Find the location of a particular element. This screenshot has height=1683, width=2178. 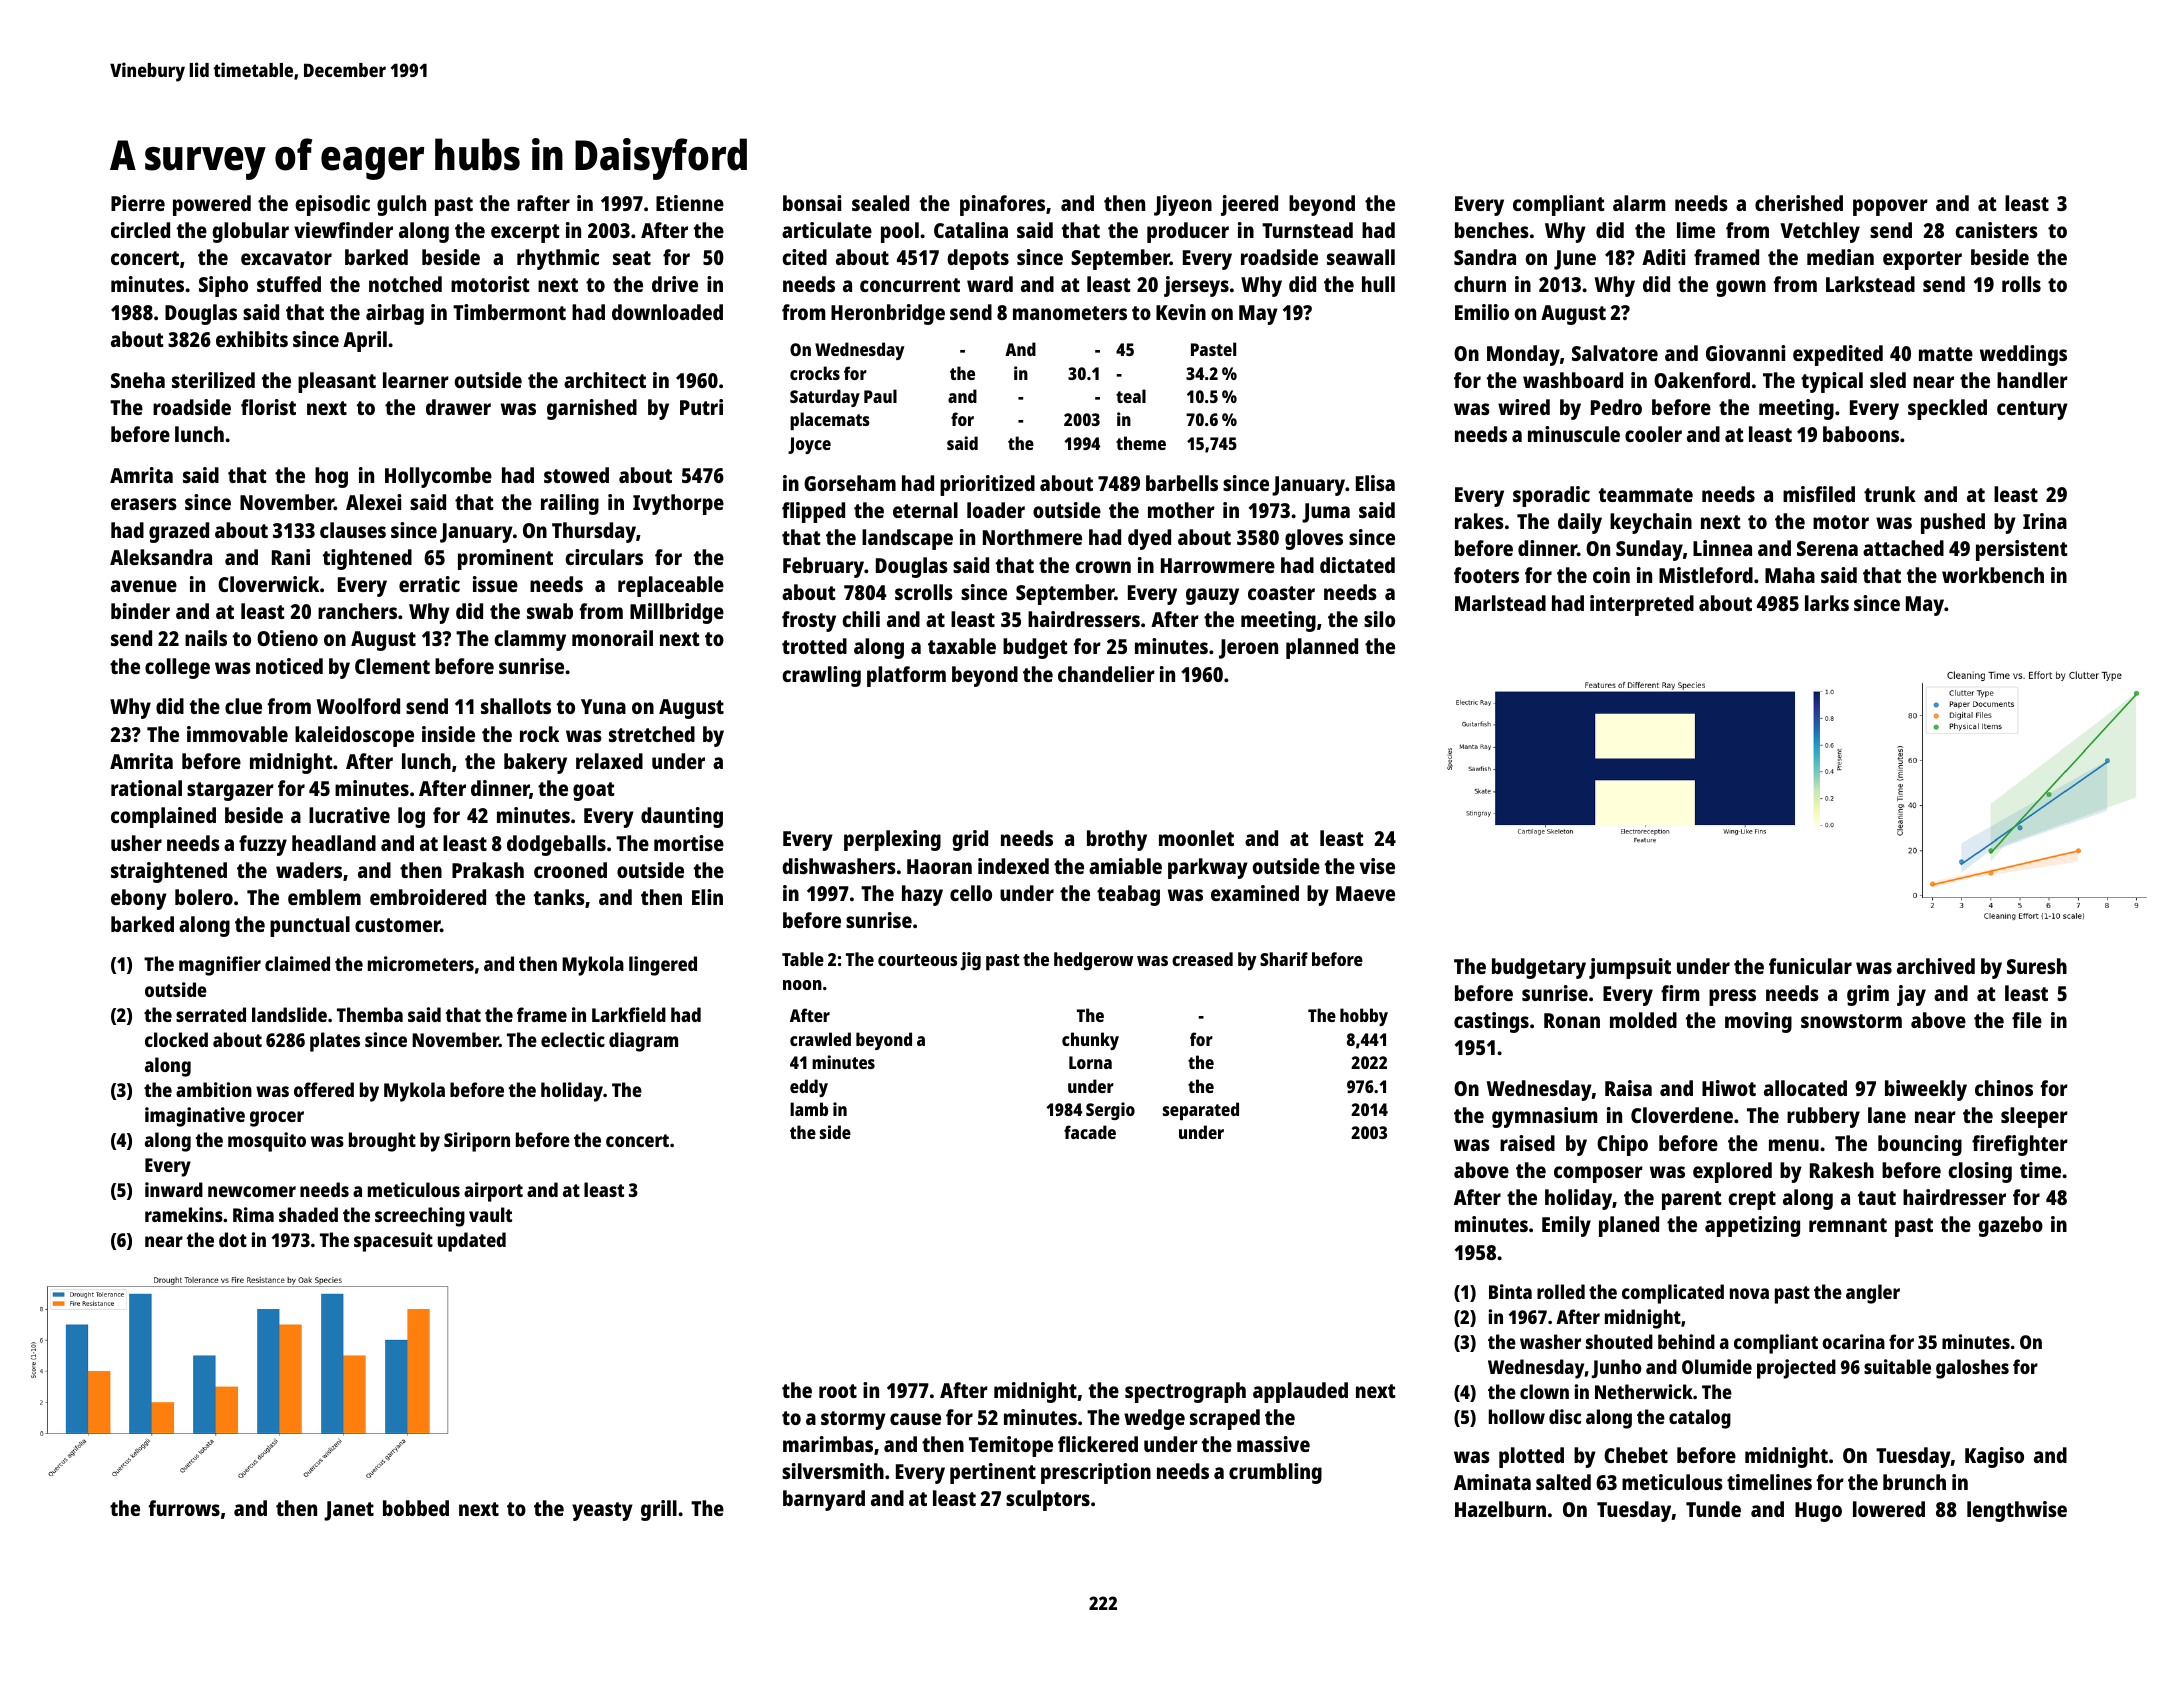

furrows is located at coordinates (184, 1508).
